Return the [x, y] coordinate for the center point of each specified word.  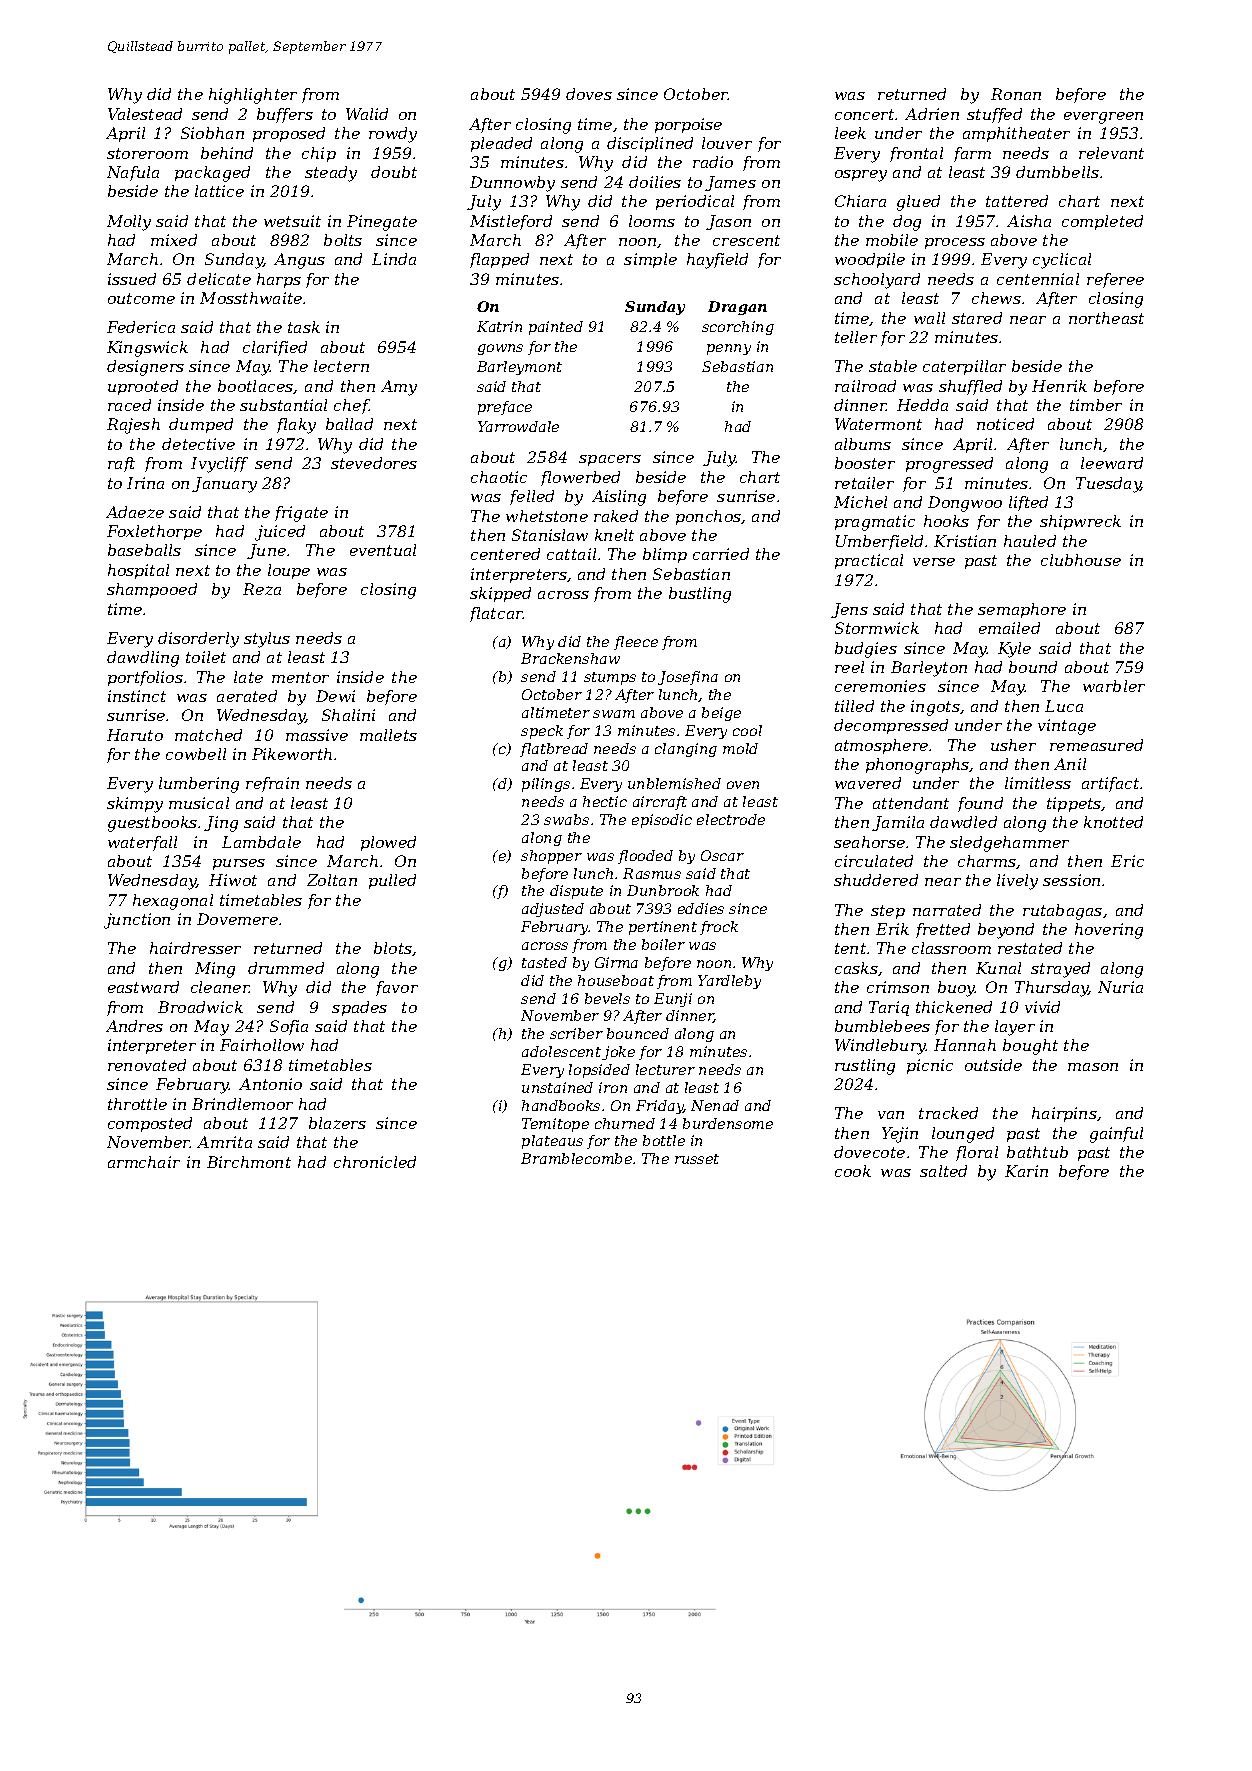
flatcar [496, 614]
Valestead [145, 114]
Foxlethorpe [154, 532]
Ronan [1016, 94]
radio [713, 162]
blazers [337, 1123]
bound [1033, 667]
